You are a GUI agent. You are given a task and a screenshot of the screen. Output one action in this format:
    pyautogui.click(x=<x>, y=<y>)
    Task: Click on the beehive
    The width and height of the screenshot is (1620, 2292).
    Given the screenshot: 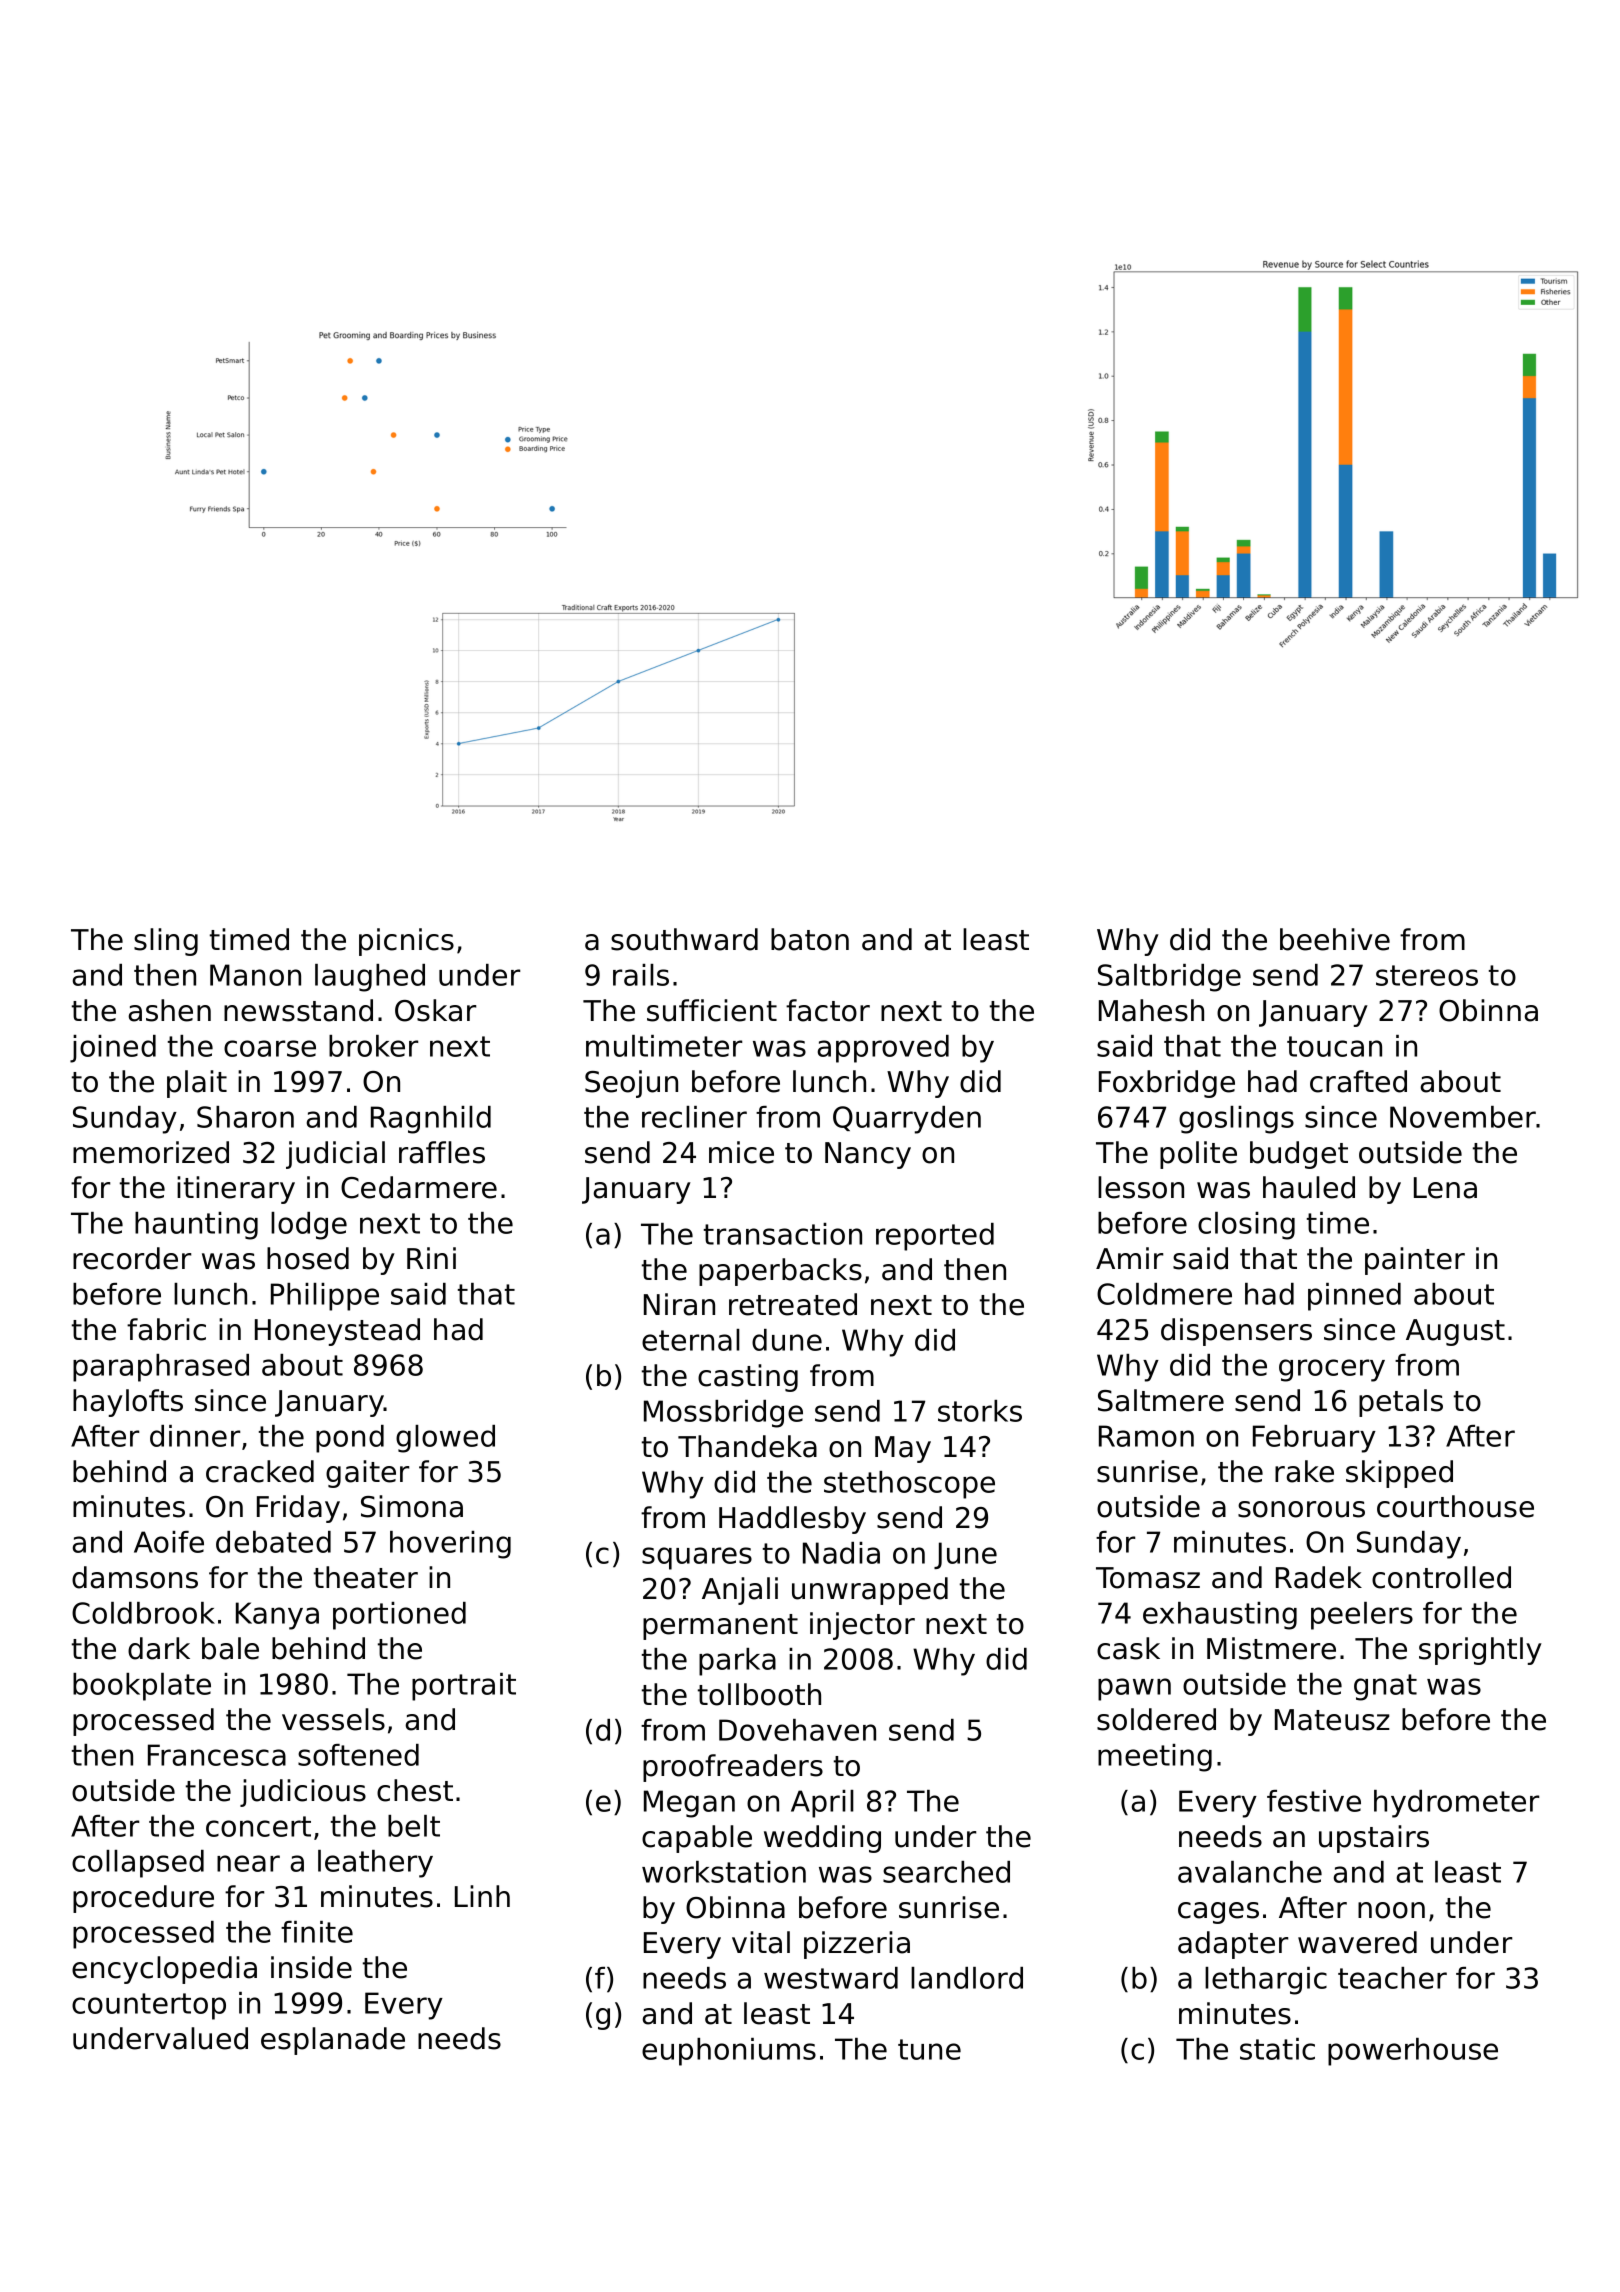 What is the action you would take?
    pyautogui.click(x=1335, y=939)
